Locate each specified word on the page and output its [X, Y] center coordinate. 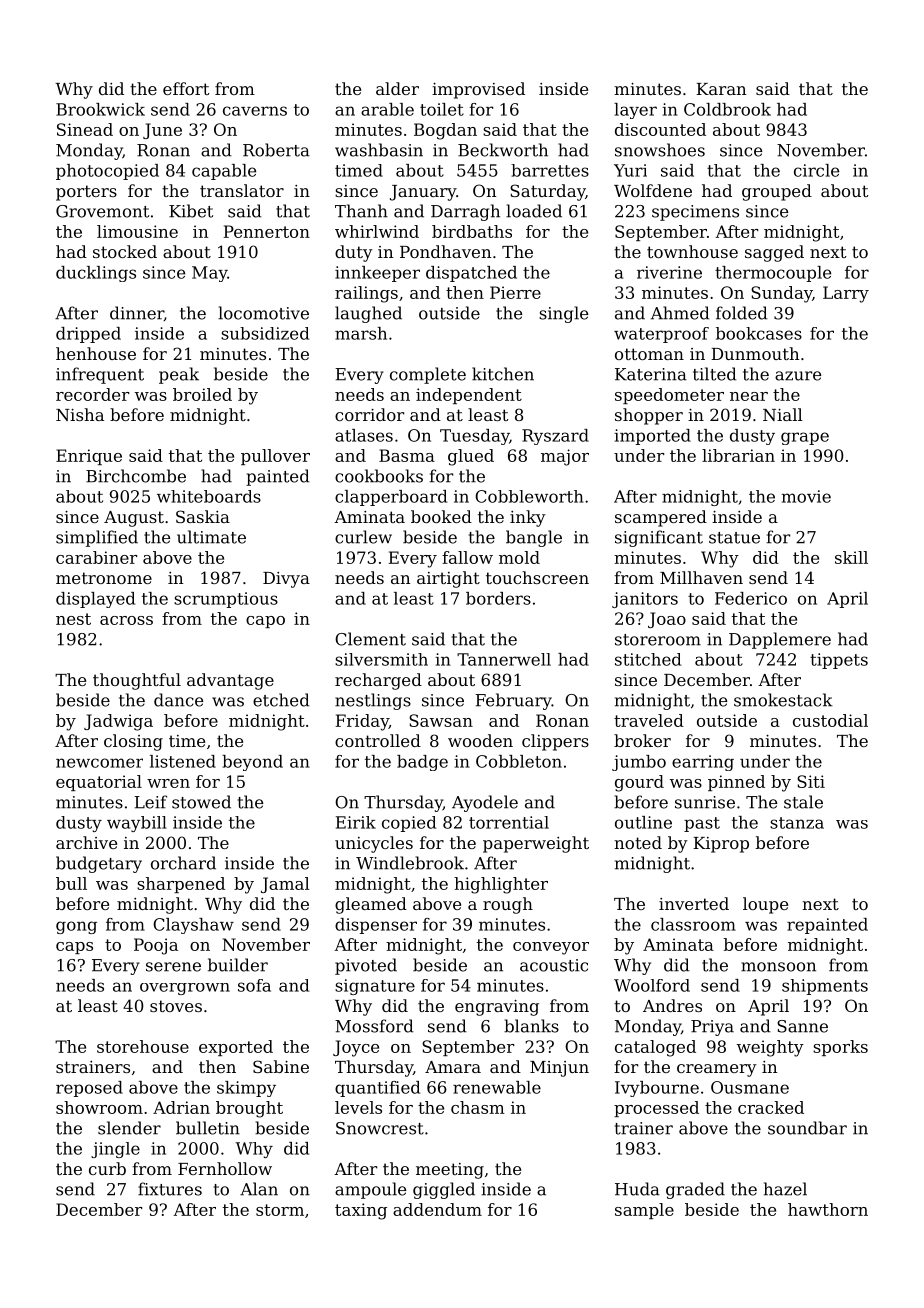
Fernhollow [225, 1168]
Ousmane [750, 1087]
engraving [497, 1008]
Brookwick [100, 109]
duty [354, 253]
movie [806, 496]
